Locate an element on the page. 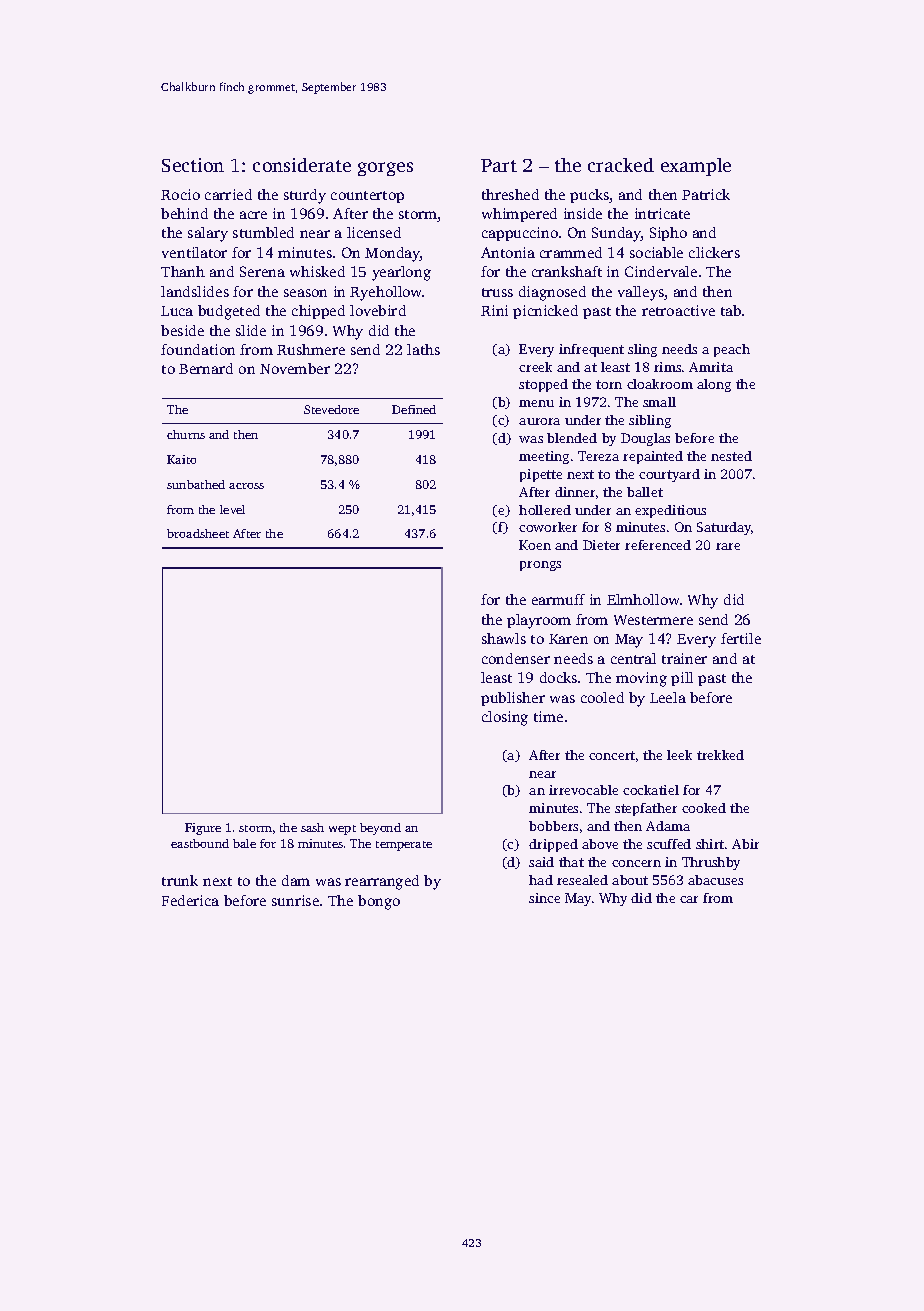 The image size is (924, 1311). shawls is located at coordinates (504, 638).
